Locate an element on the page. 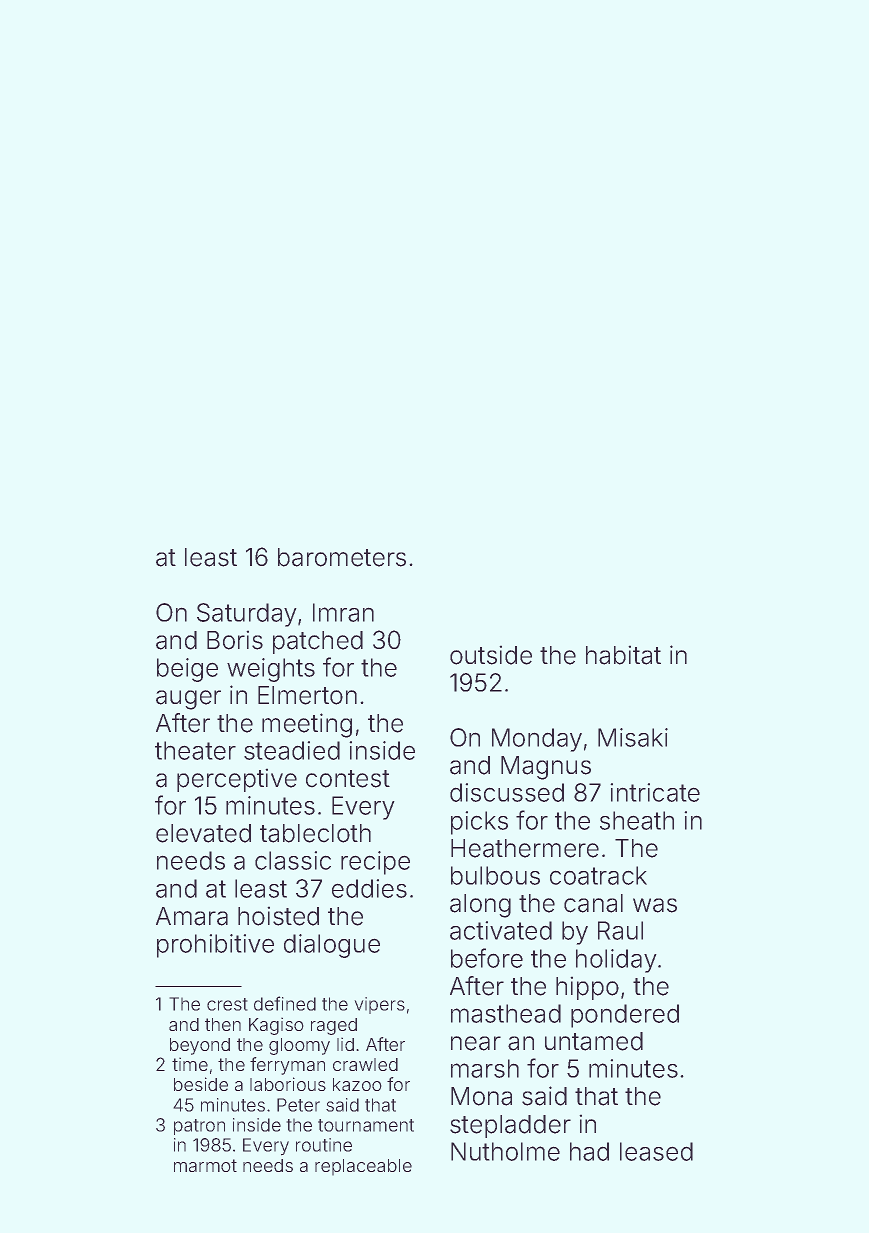 The image size is (869, 1233). habitat is located at coordinates (623, 655).
